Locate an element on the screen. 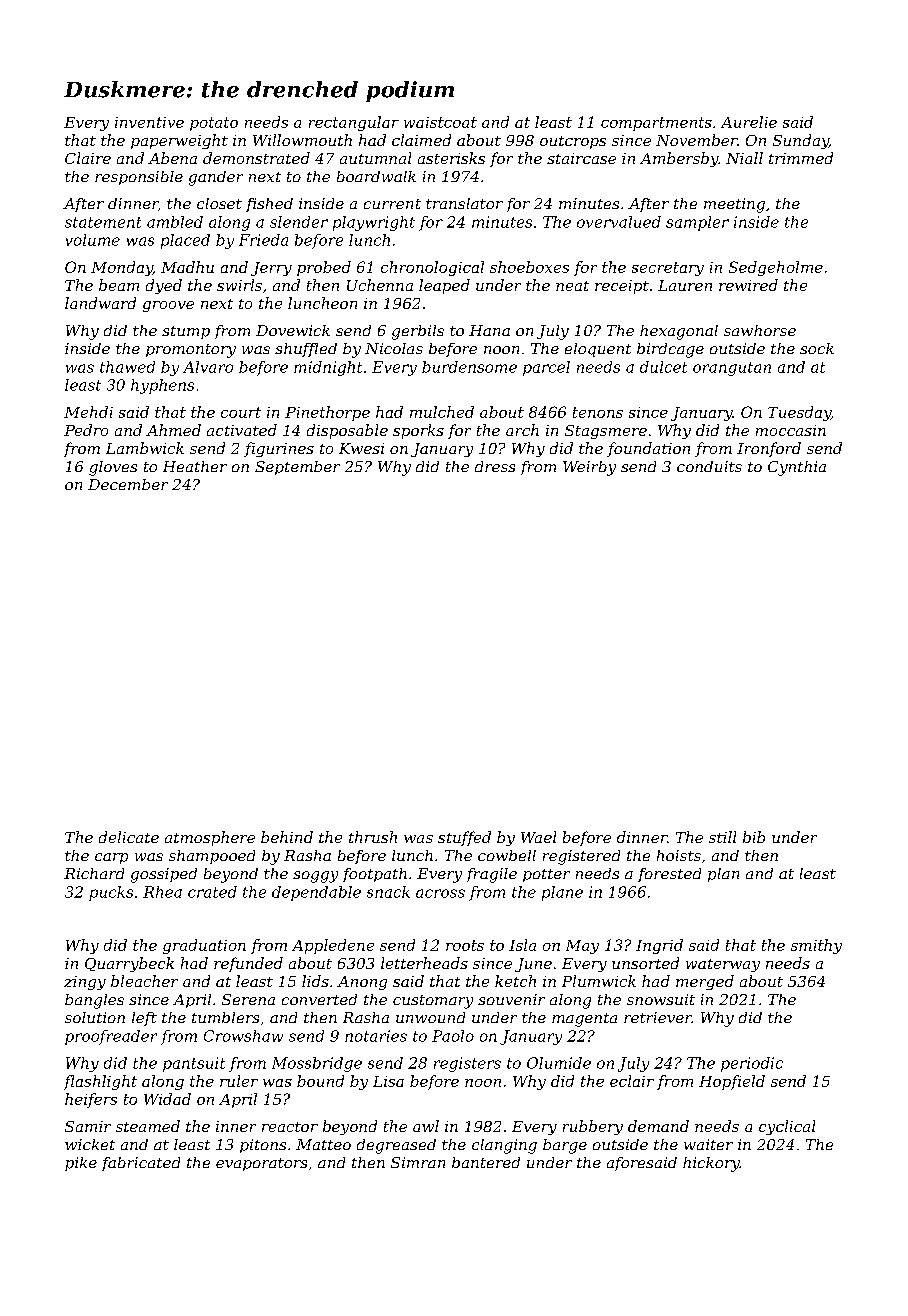 The height and width of the screenshot is (1316, 908). snack is located at coordinates (388, 892).
